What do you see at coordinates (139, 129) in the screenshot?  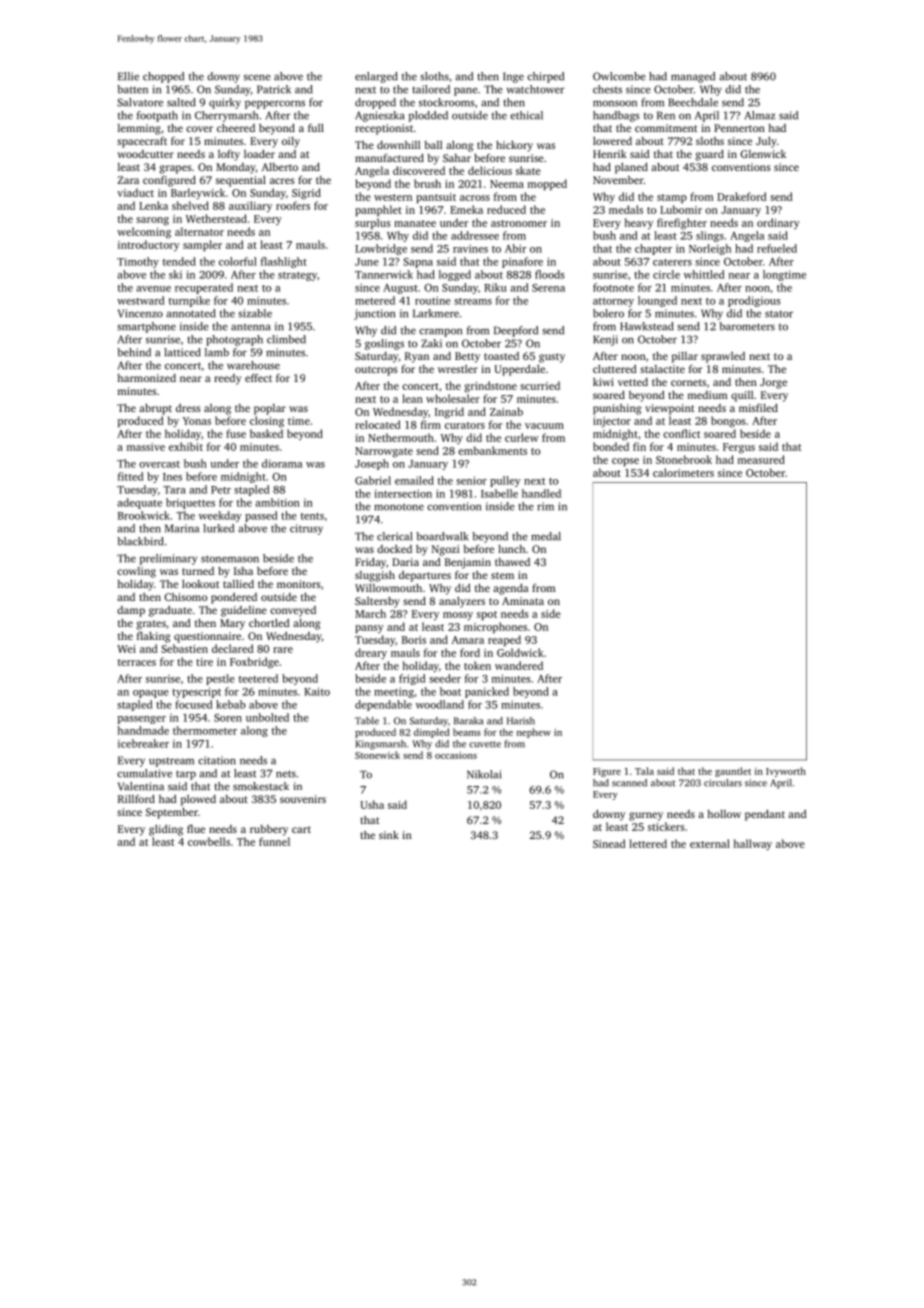 I see `lemming` at bounding box center [139, 129].
